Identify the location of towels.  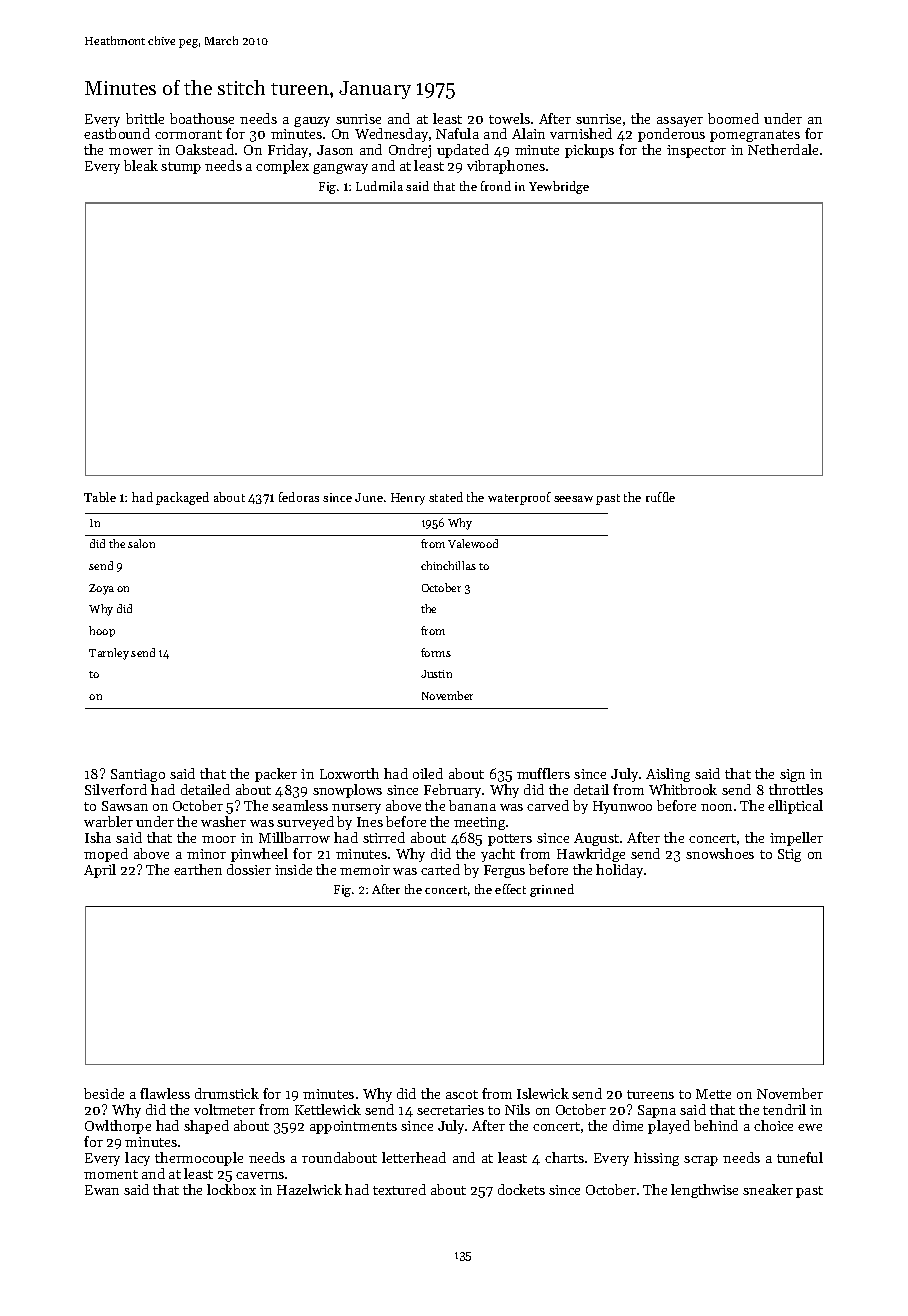
(509, 118).
